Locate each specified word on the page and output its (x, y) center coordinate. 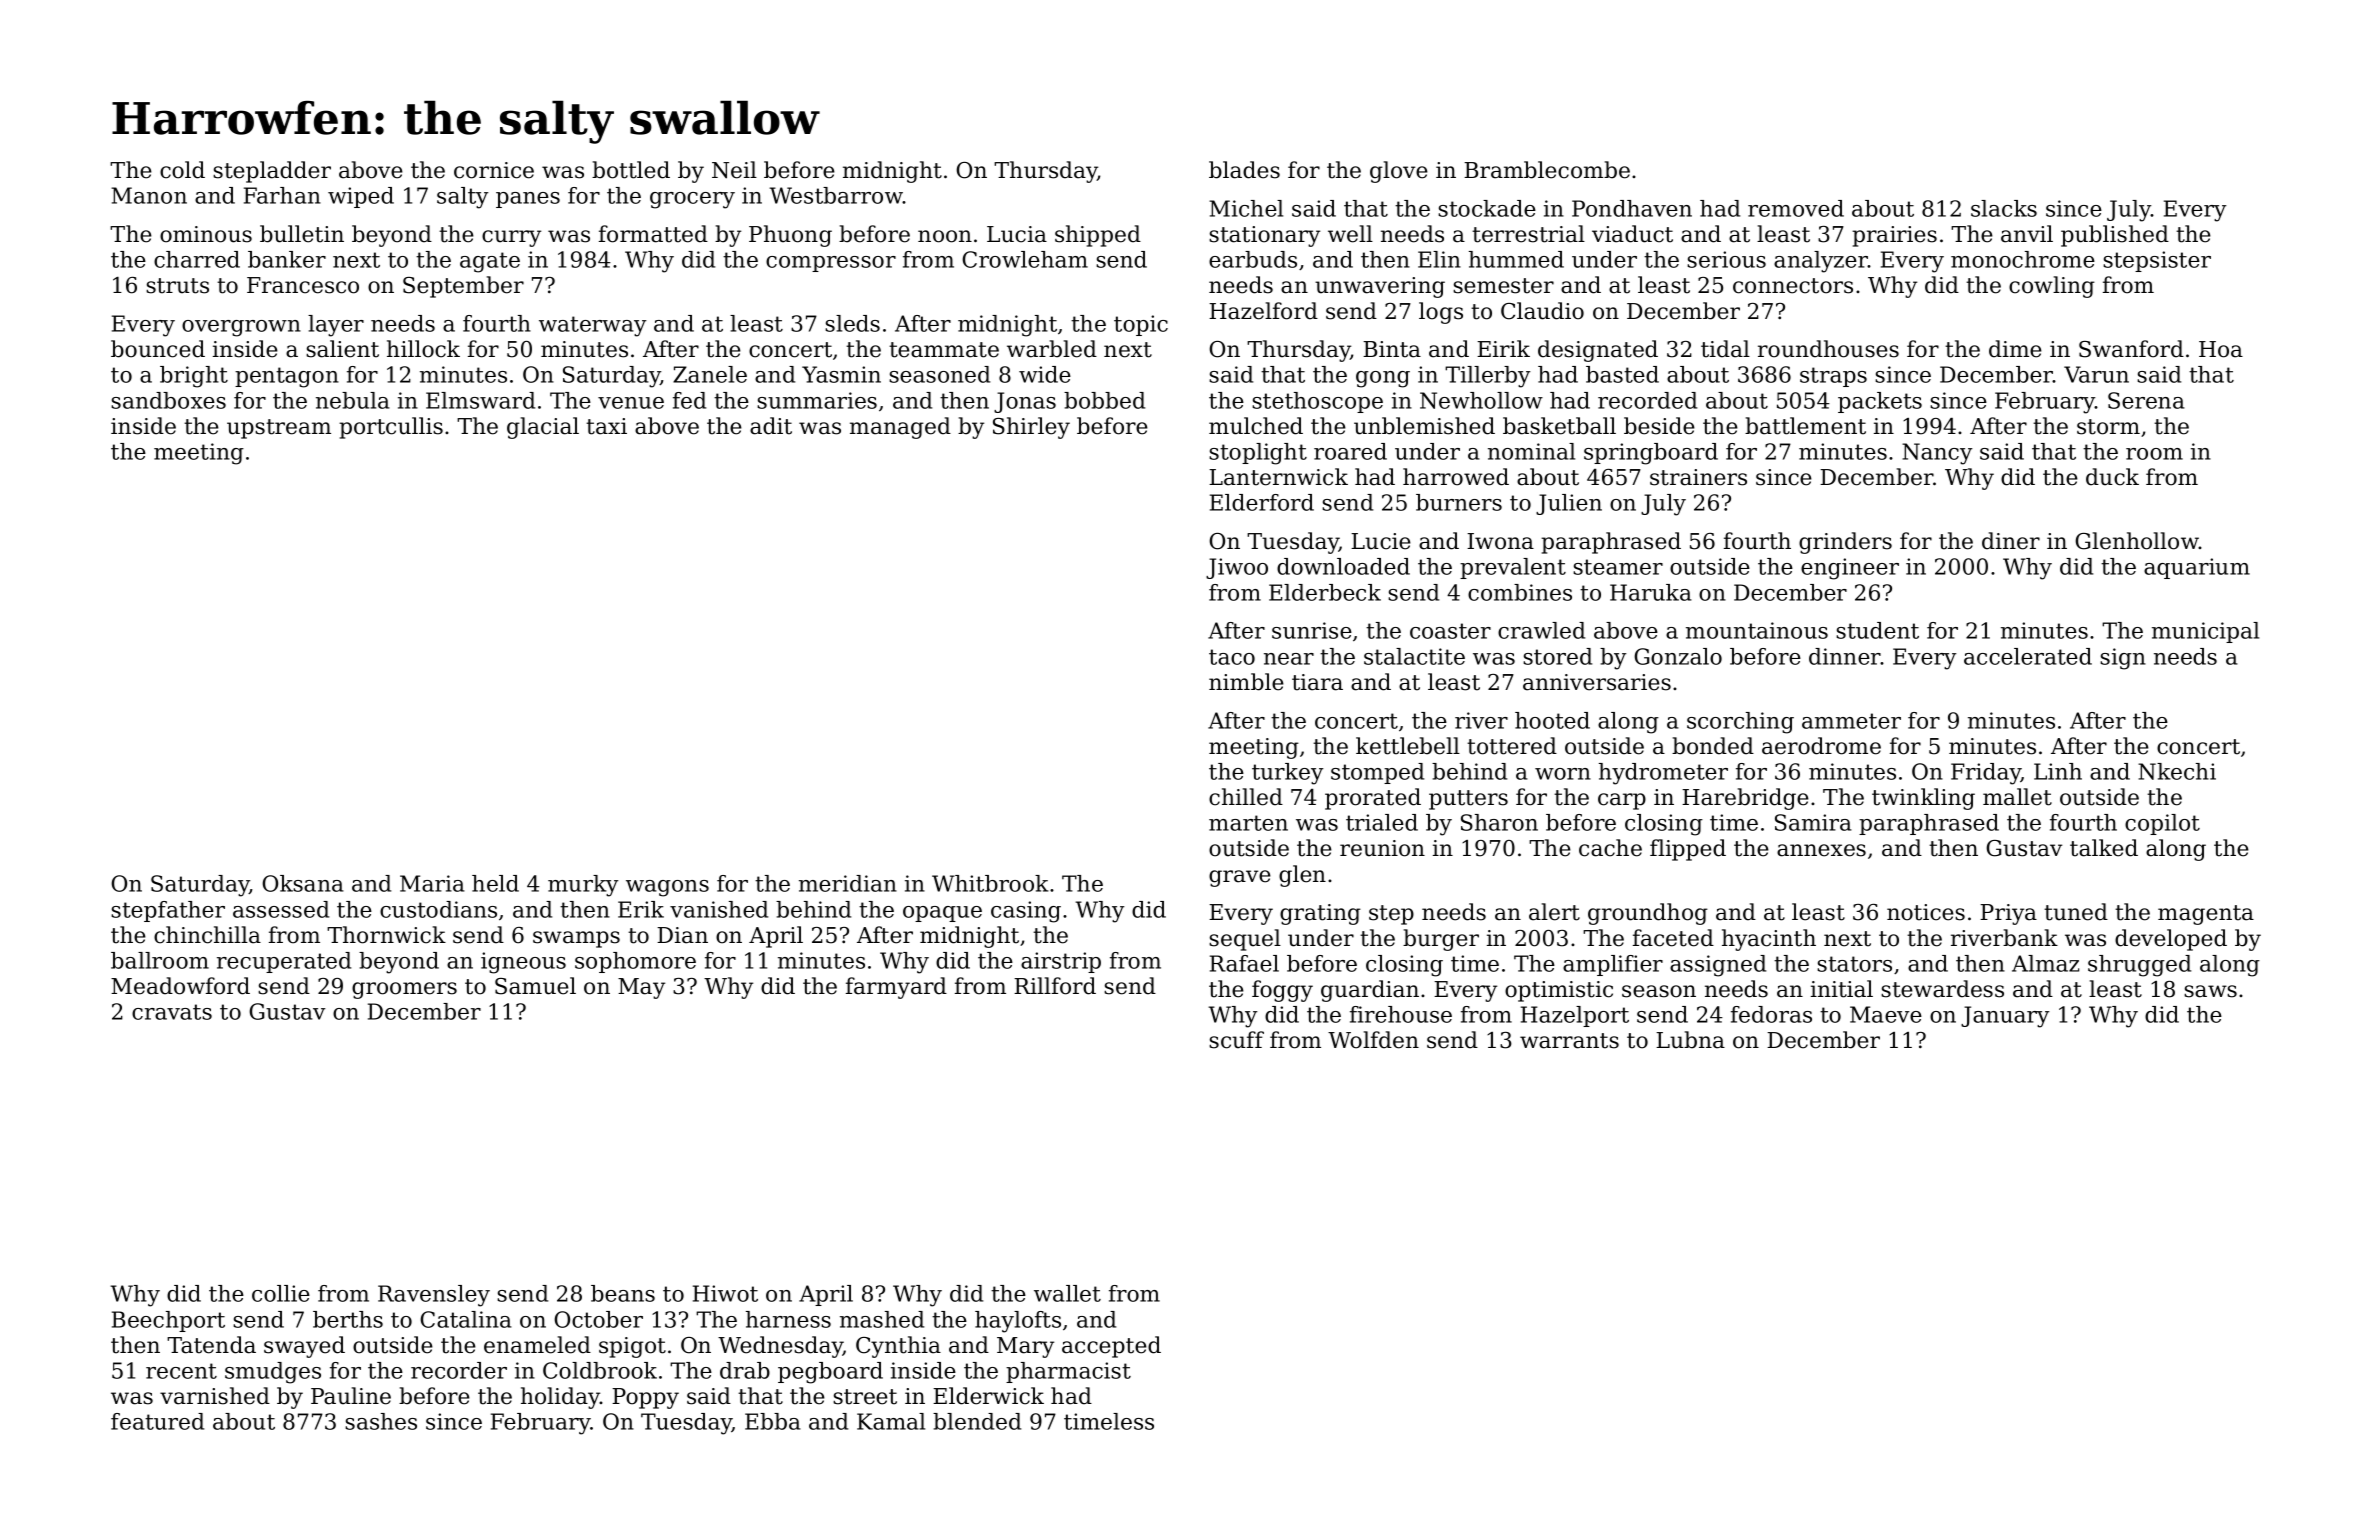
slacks (2004, 208)
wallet (1067, 1293)
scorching (1740, 723)
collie (281, 1293)
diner (2011, 541)
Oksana (303, 883)
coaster (1450, 631)
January (2005, 1017)
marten (1248, 823)
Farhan (282, 195)
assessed (281, 909)
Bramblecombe (1547, 170)
